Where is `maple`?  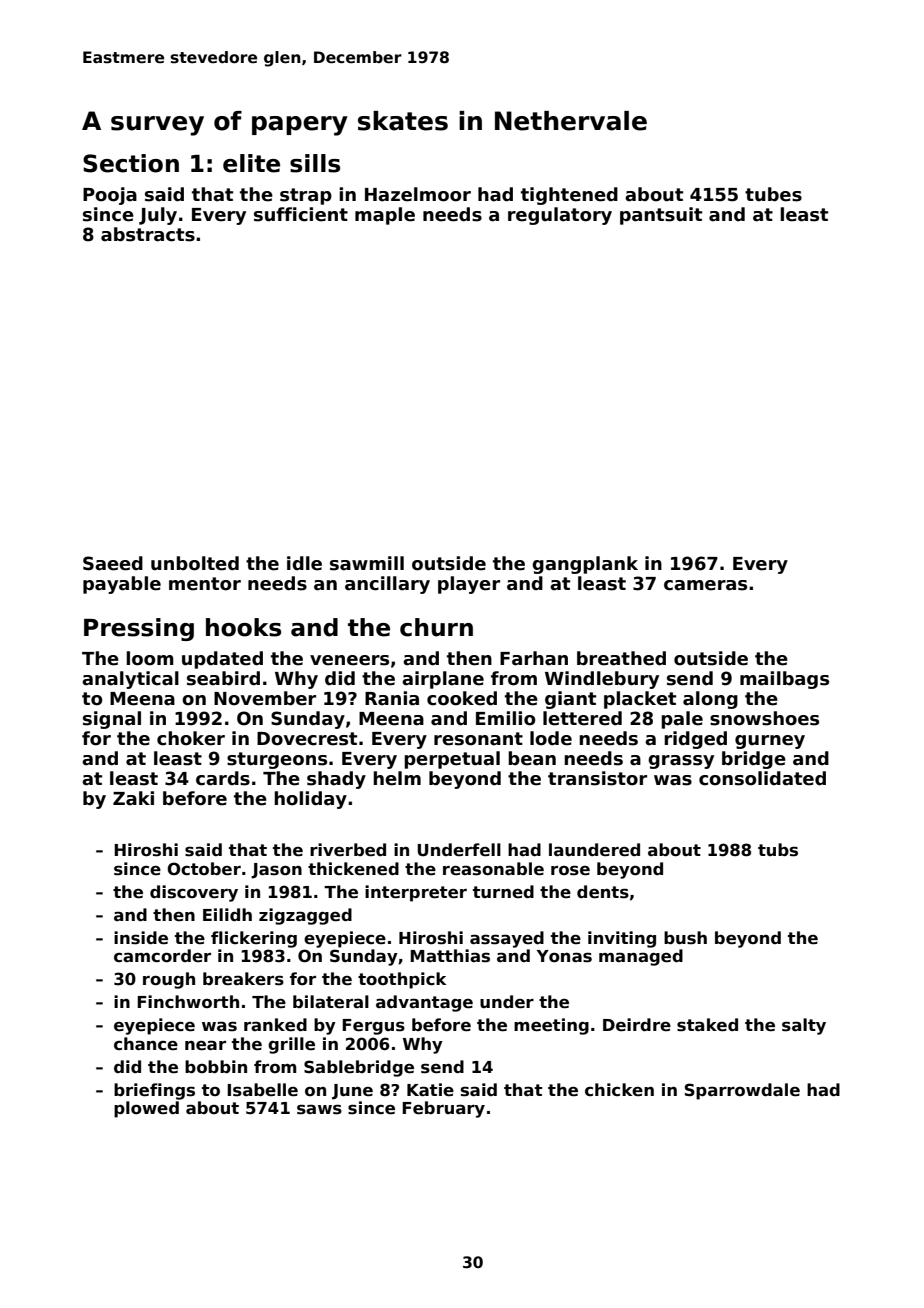 maple is located at coordinates (385, 216).
